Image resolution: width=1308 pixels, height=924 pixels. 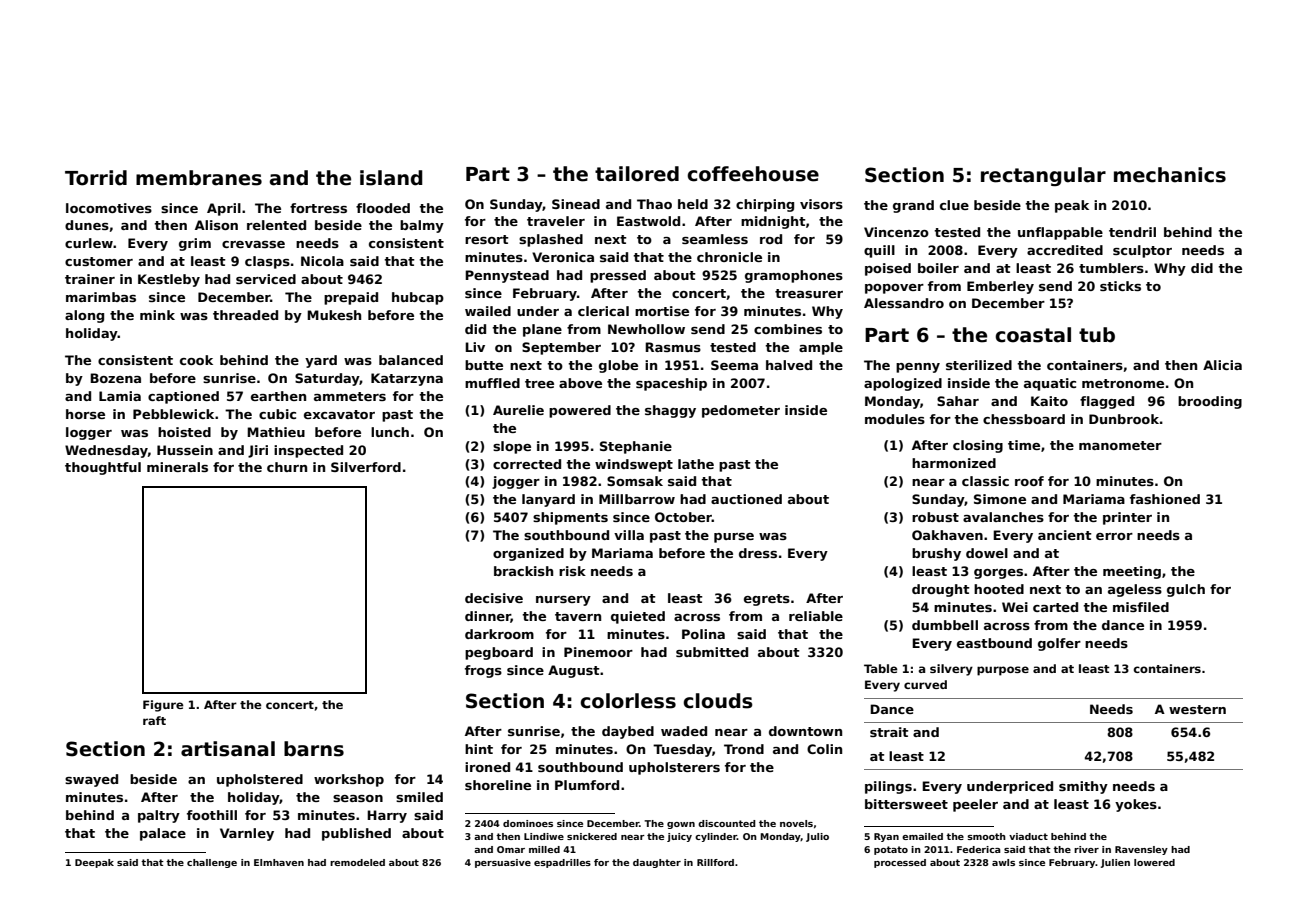 I want to click on Polina, so click(x=703, y=634).
